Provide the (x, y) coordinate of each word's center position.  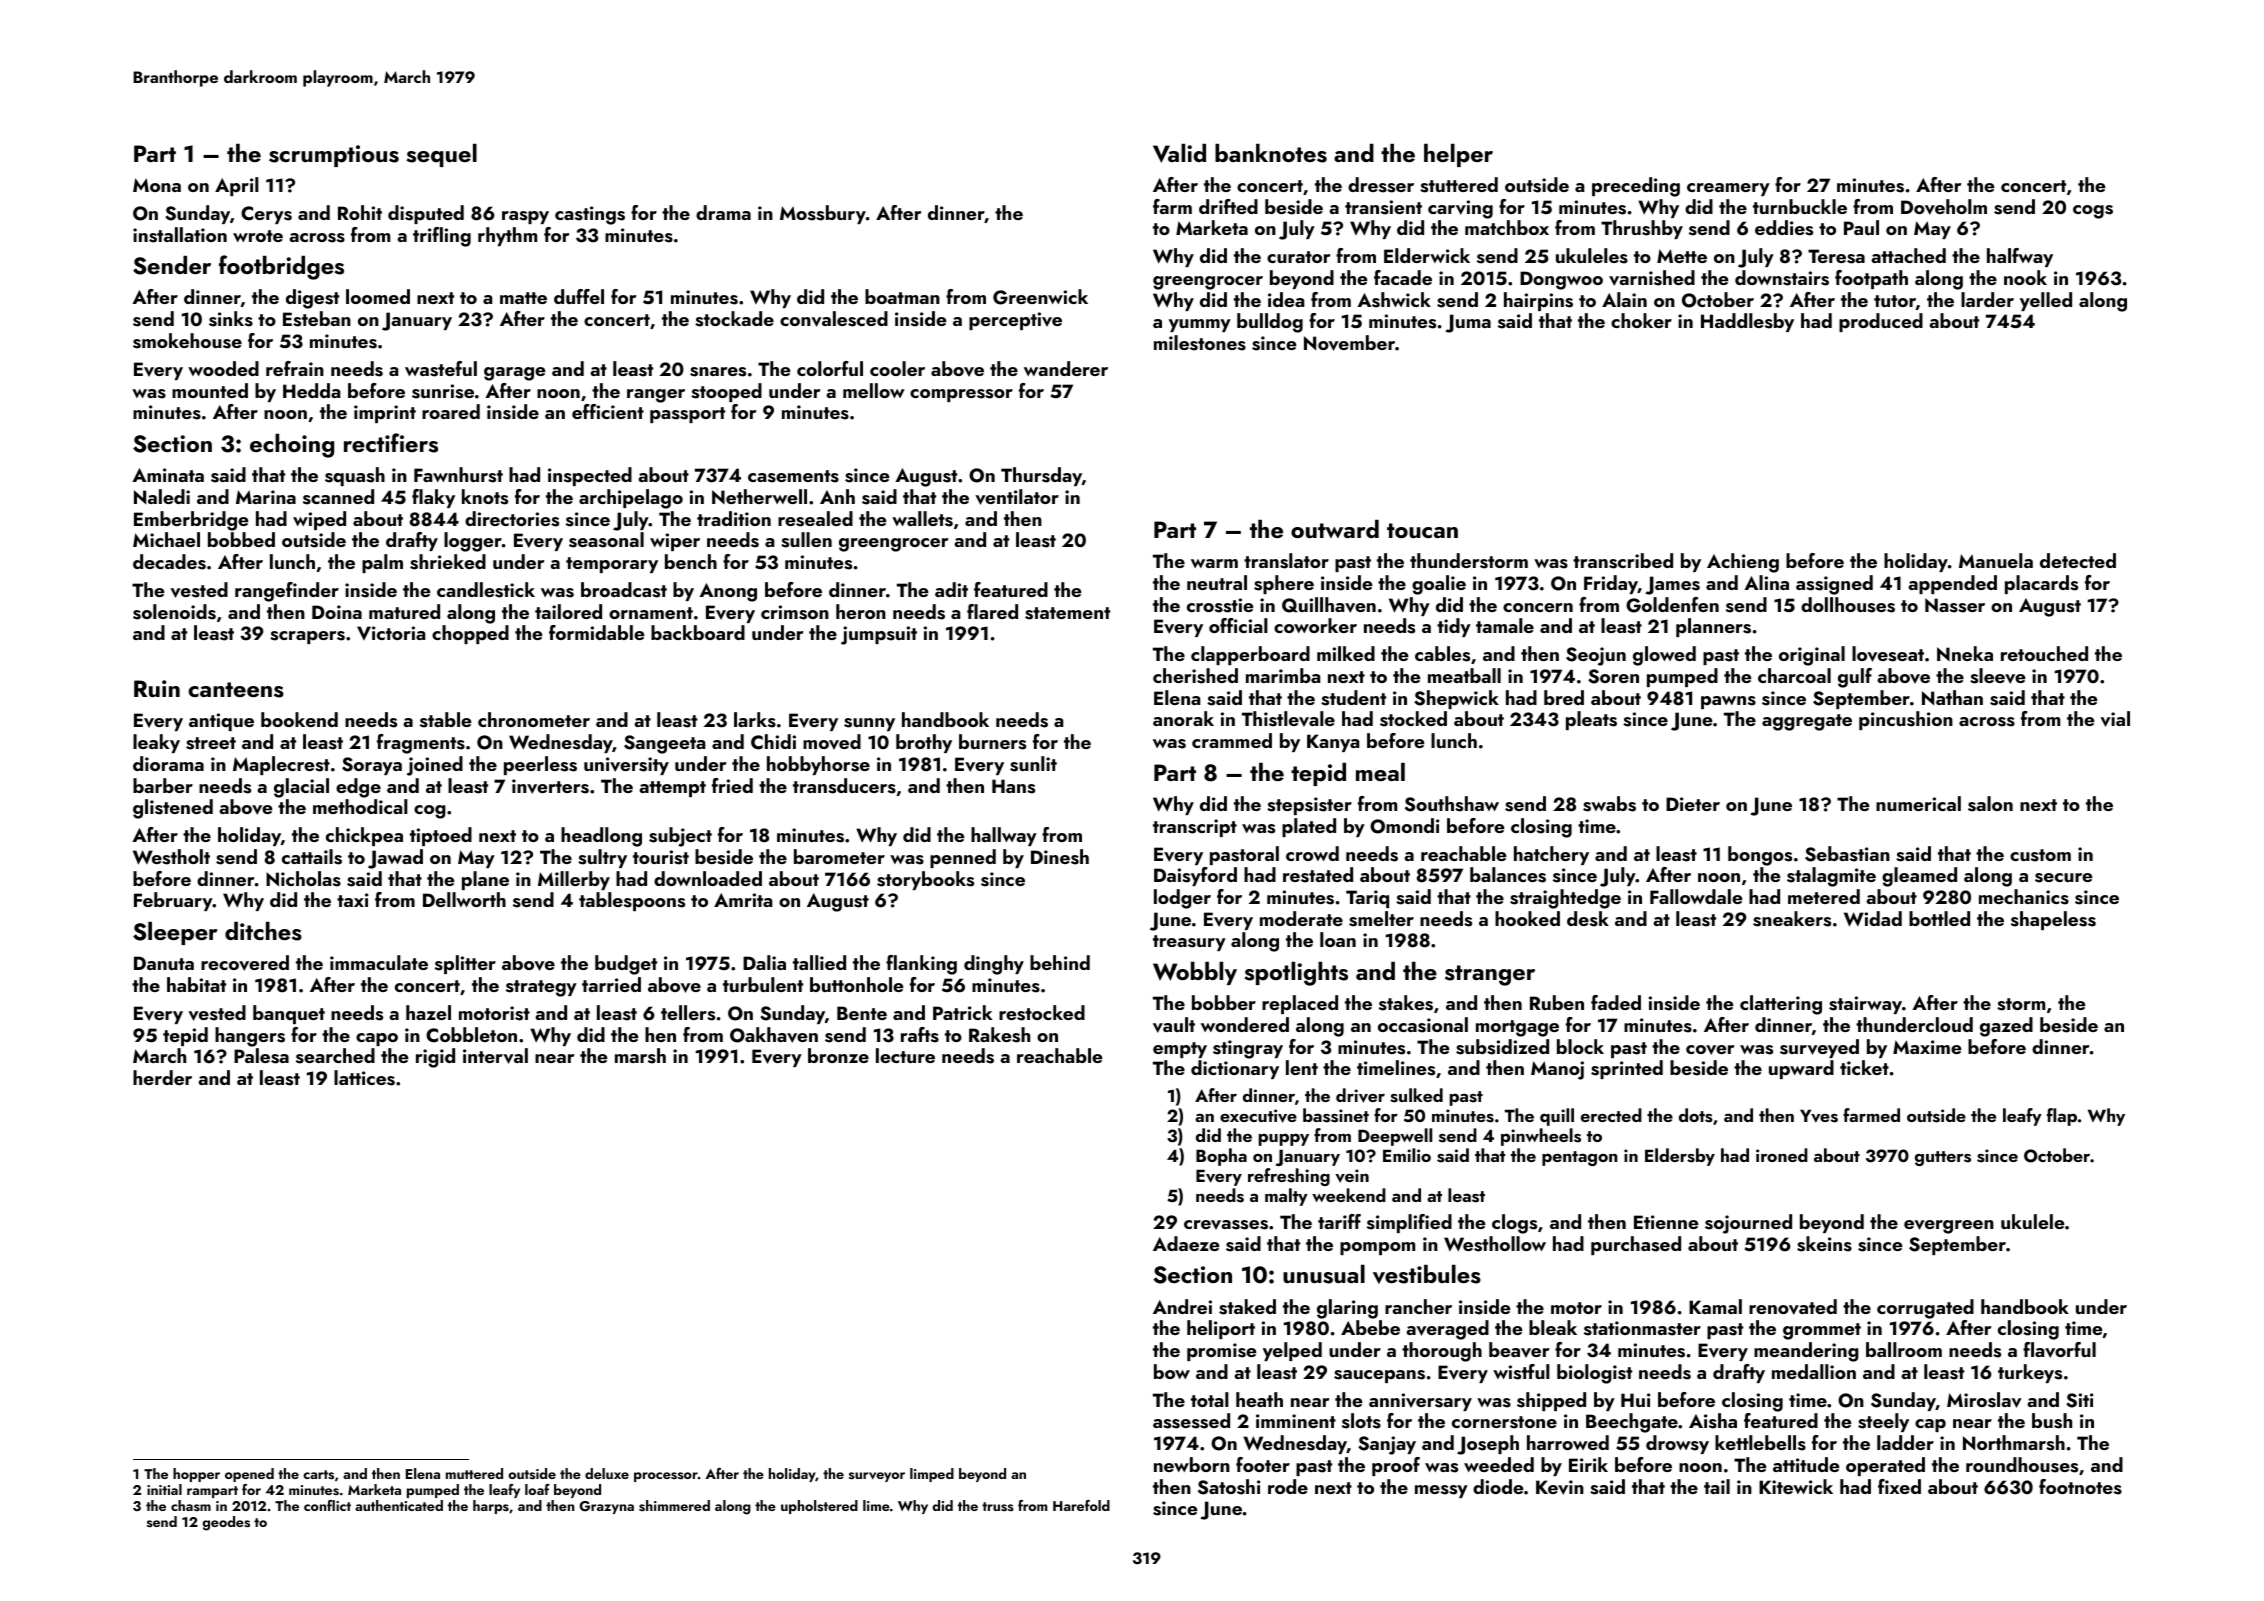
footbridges (281, 267)
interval (495, 1056)
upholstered (819, 1507)
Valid (1179, 153)
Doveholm (1944, 207)
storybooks (925, 880)
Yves (1819, 1116)
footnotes (2080, 1487)
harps (491, 1507)
